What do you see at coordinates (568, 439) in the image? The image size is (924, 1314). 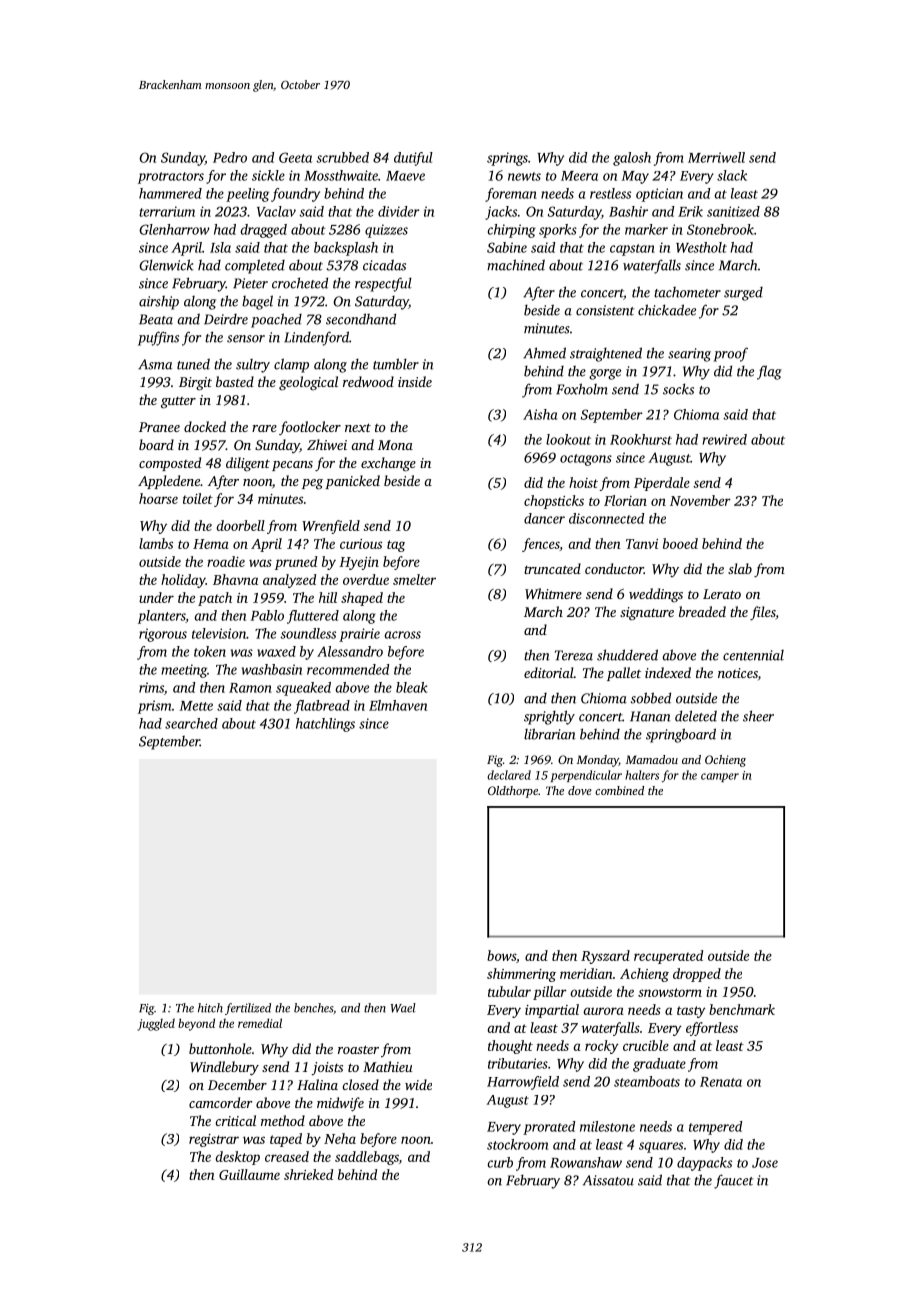 I see `lookout` at bounding box center [568, 439].
